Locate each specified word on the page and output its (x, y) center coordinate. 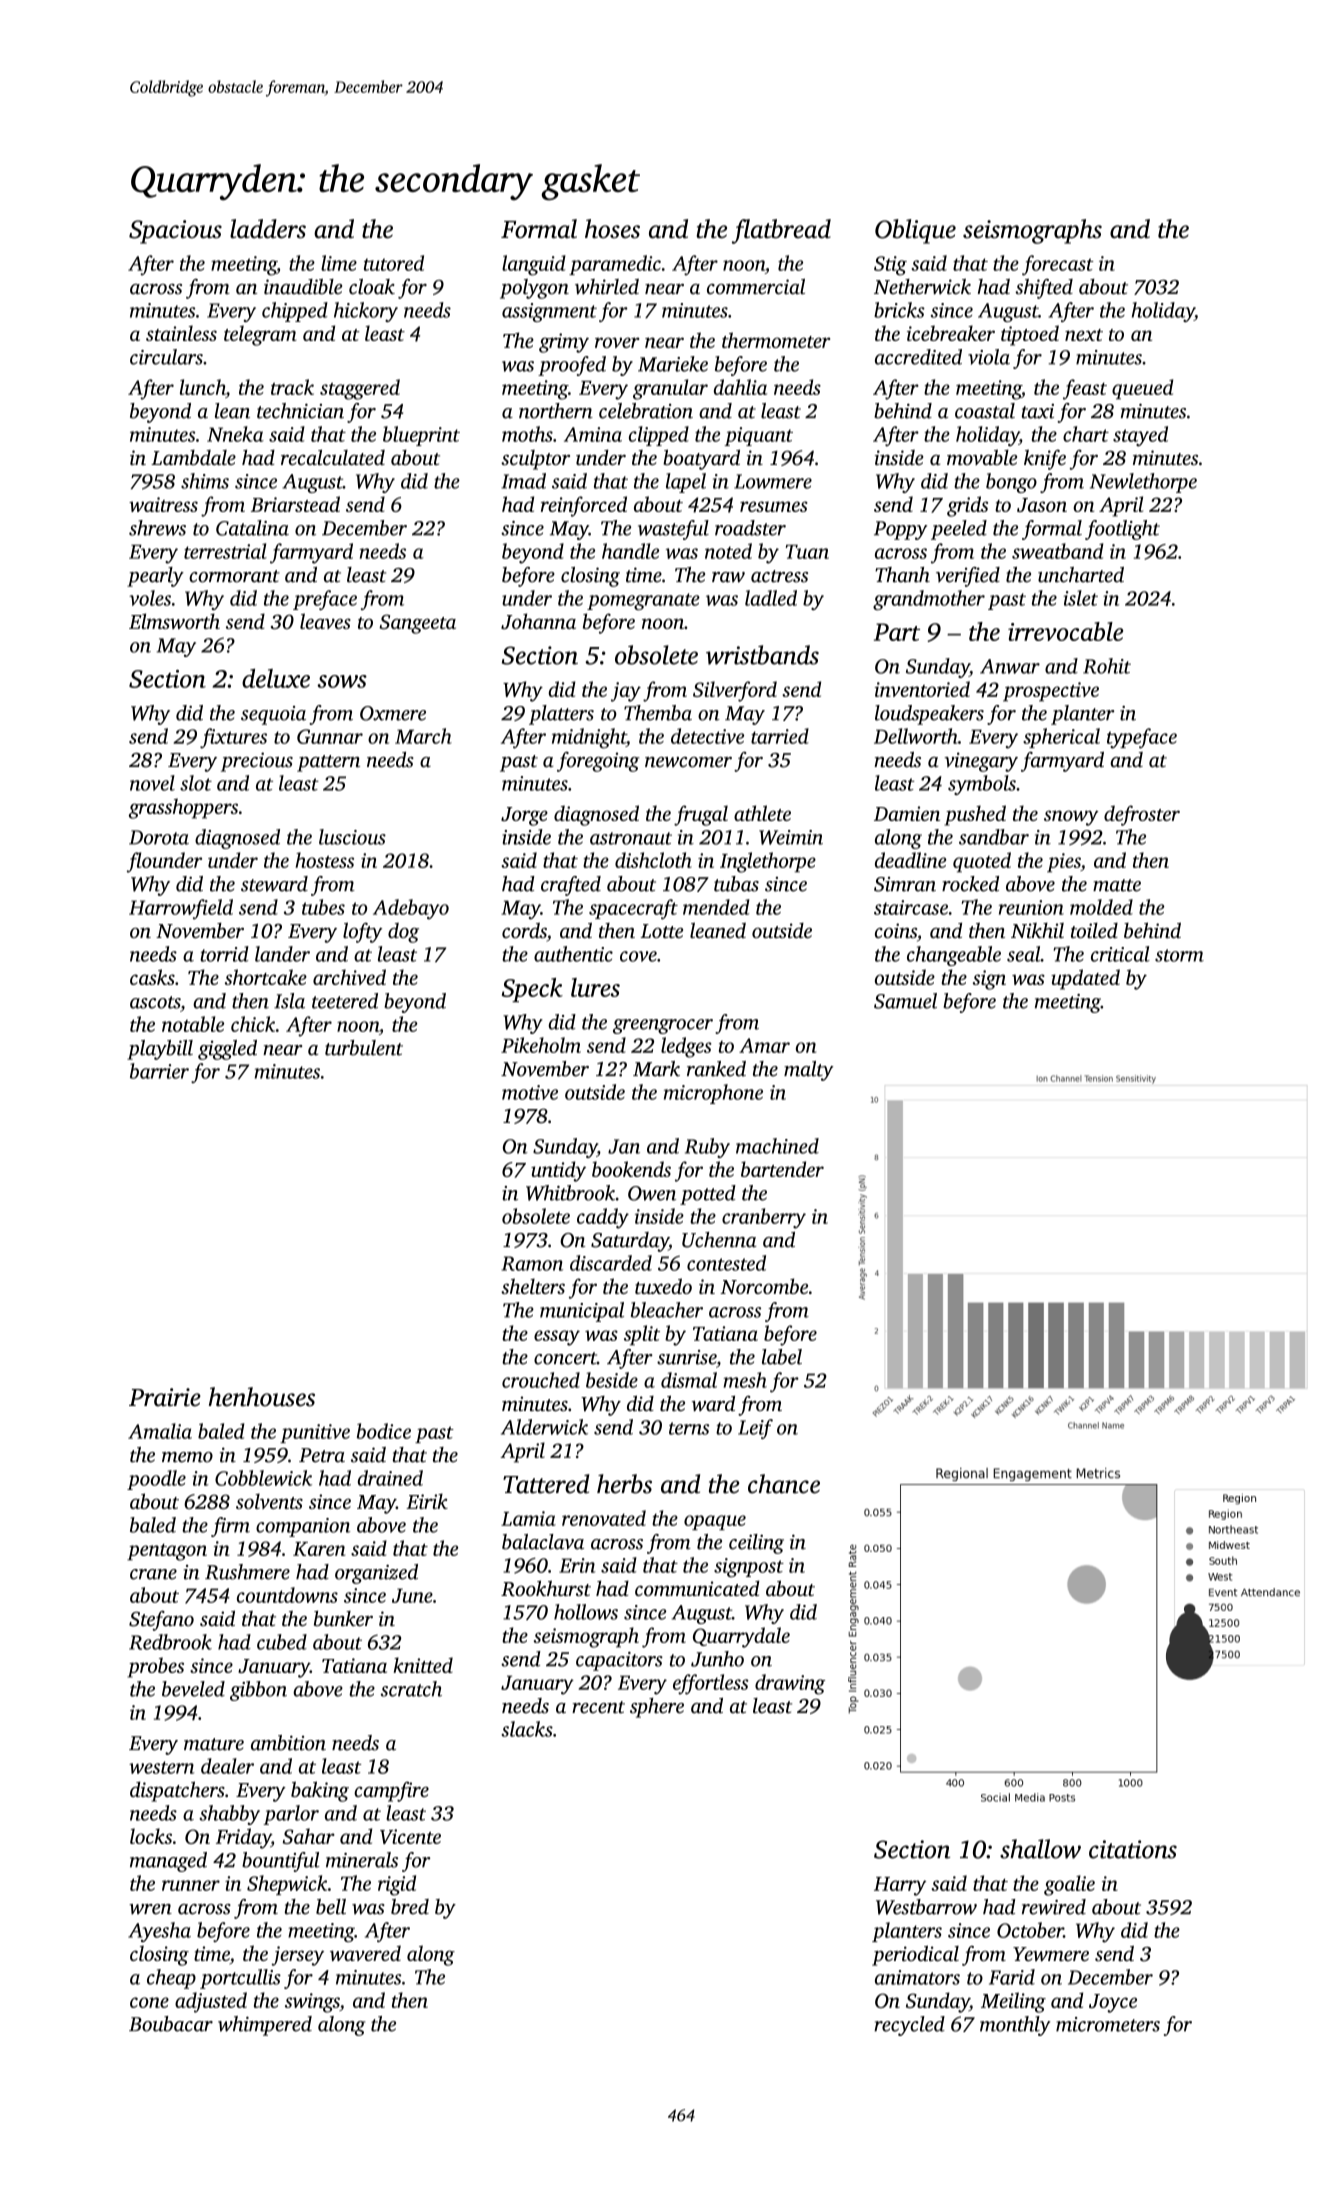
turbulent (364, 1048)
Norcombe (764, 1286)
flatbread (781, 231)
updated (1085, 979)
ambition (288, 1743)
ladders (268, 229)
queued (1142, 389)
